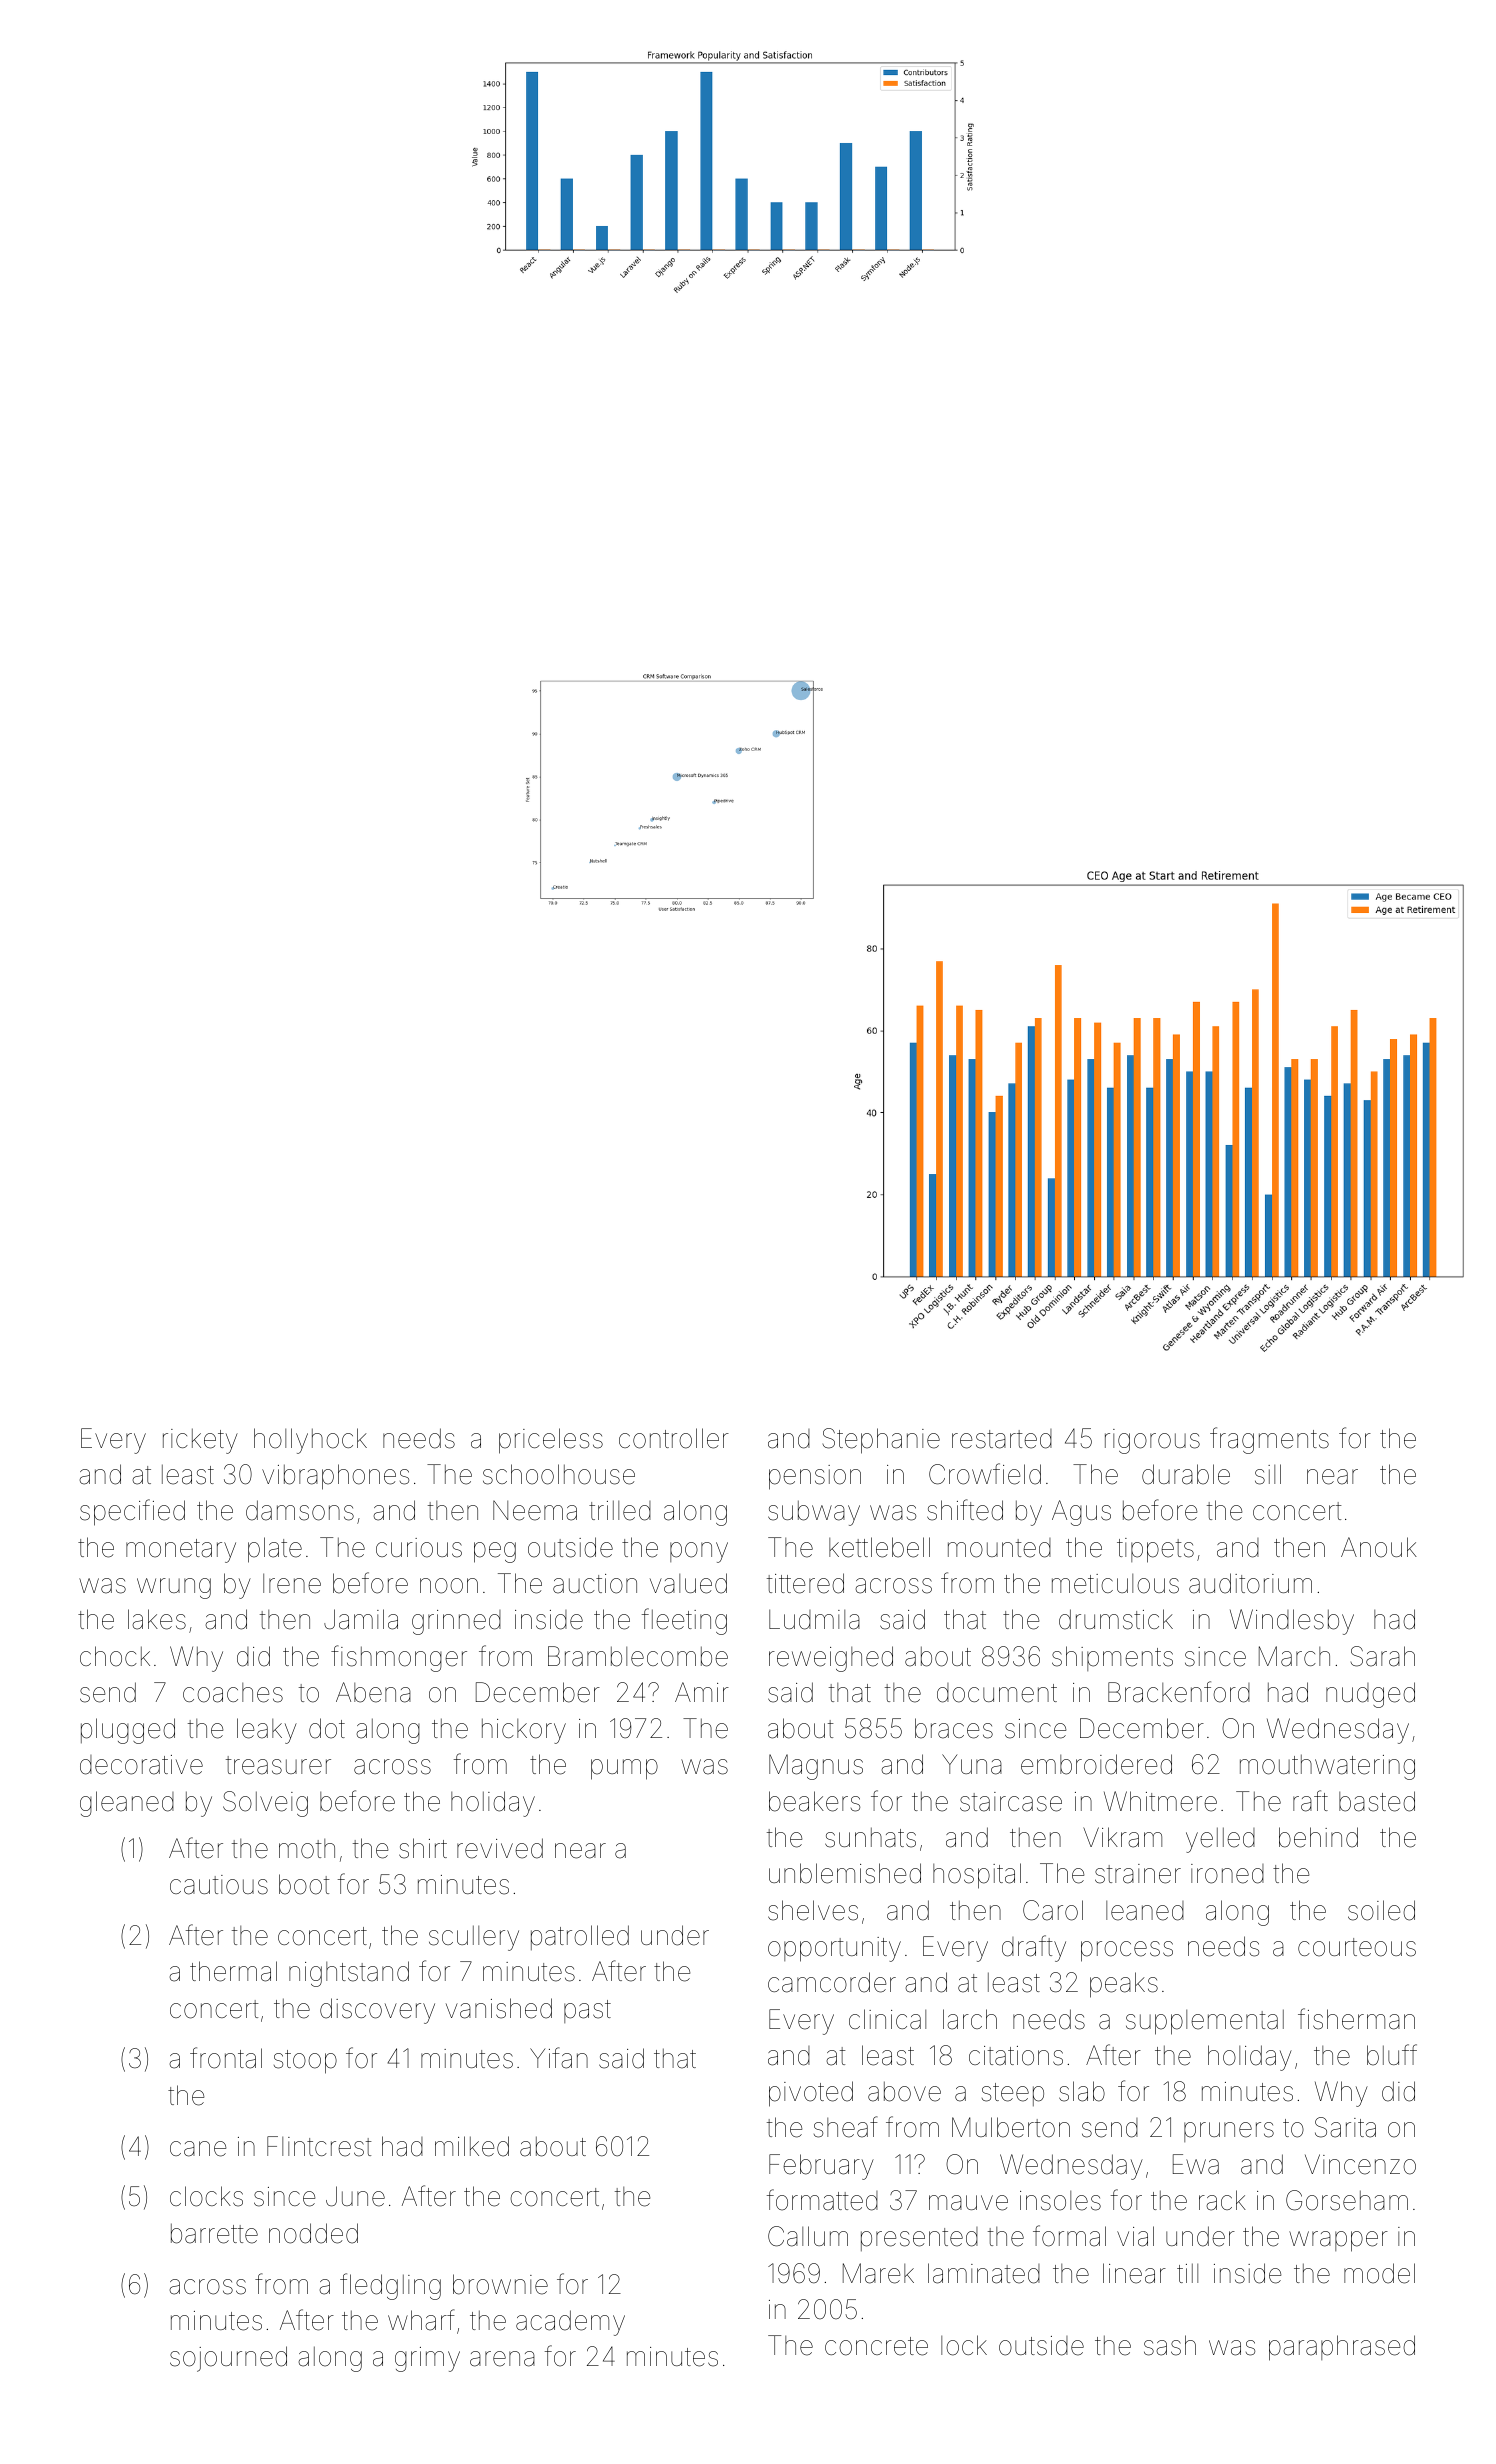 The width and height of the page is (1496, 2464). What do you see at coordinates (674, 1438) in the page?
I see `controller` at bounding box center [674, 1438].
